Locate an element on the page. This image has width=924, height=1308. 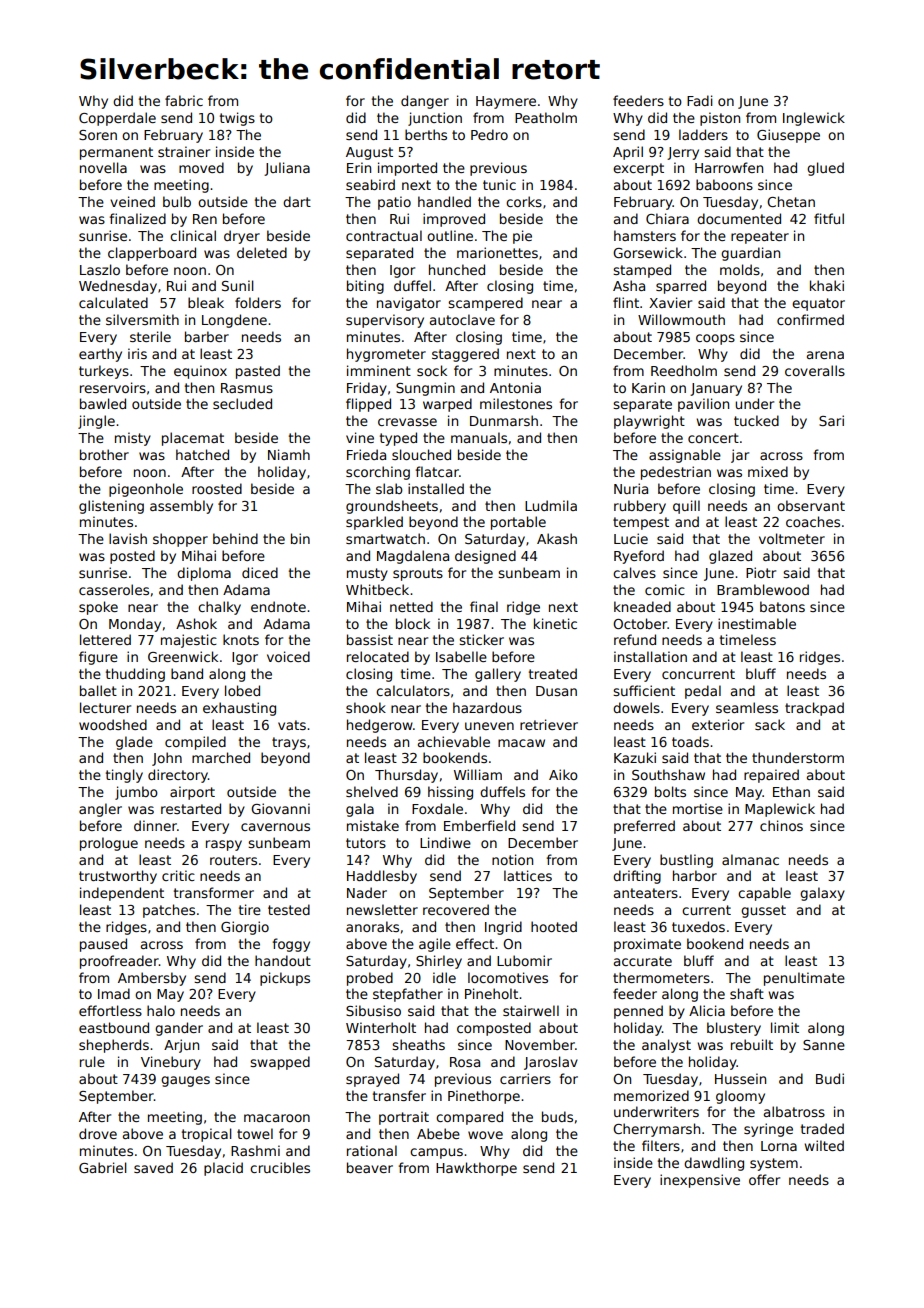
crucibles is located at coordinates (280, 1167).
